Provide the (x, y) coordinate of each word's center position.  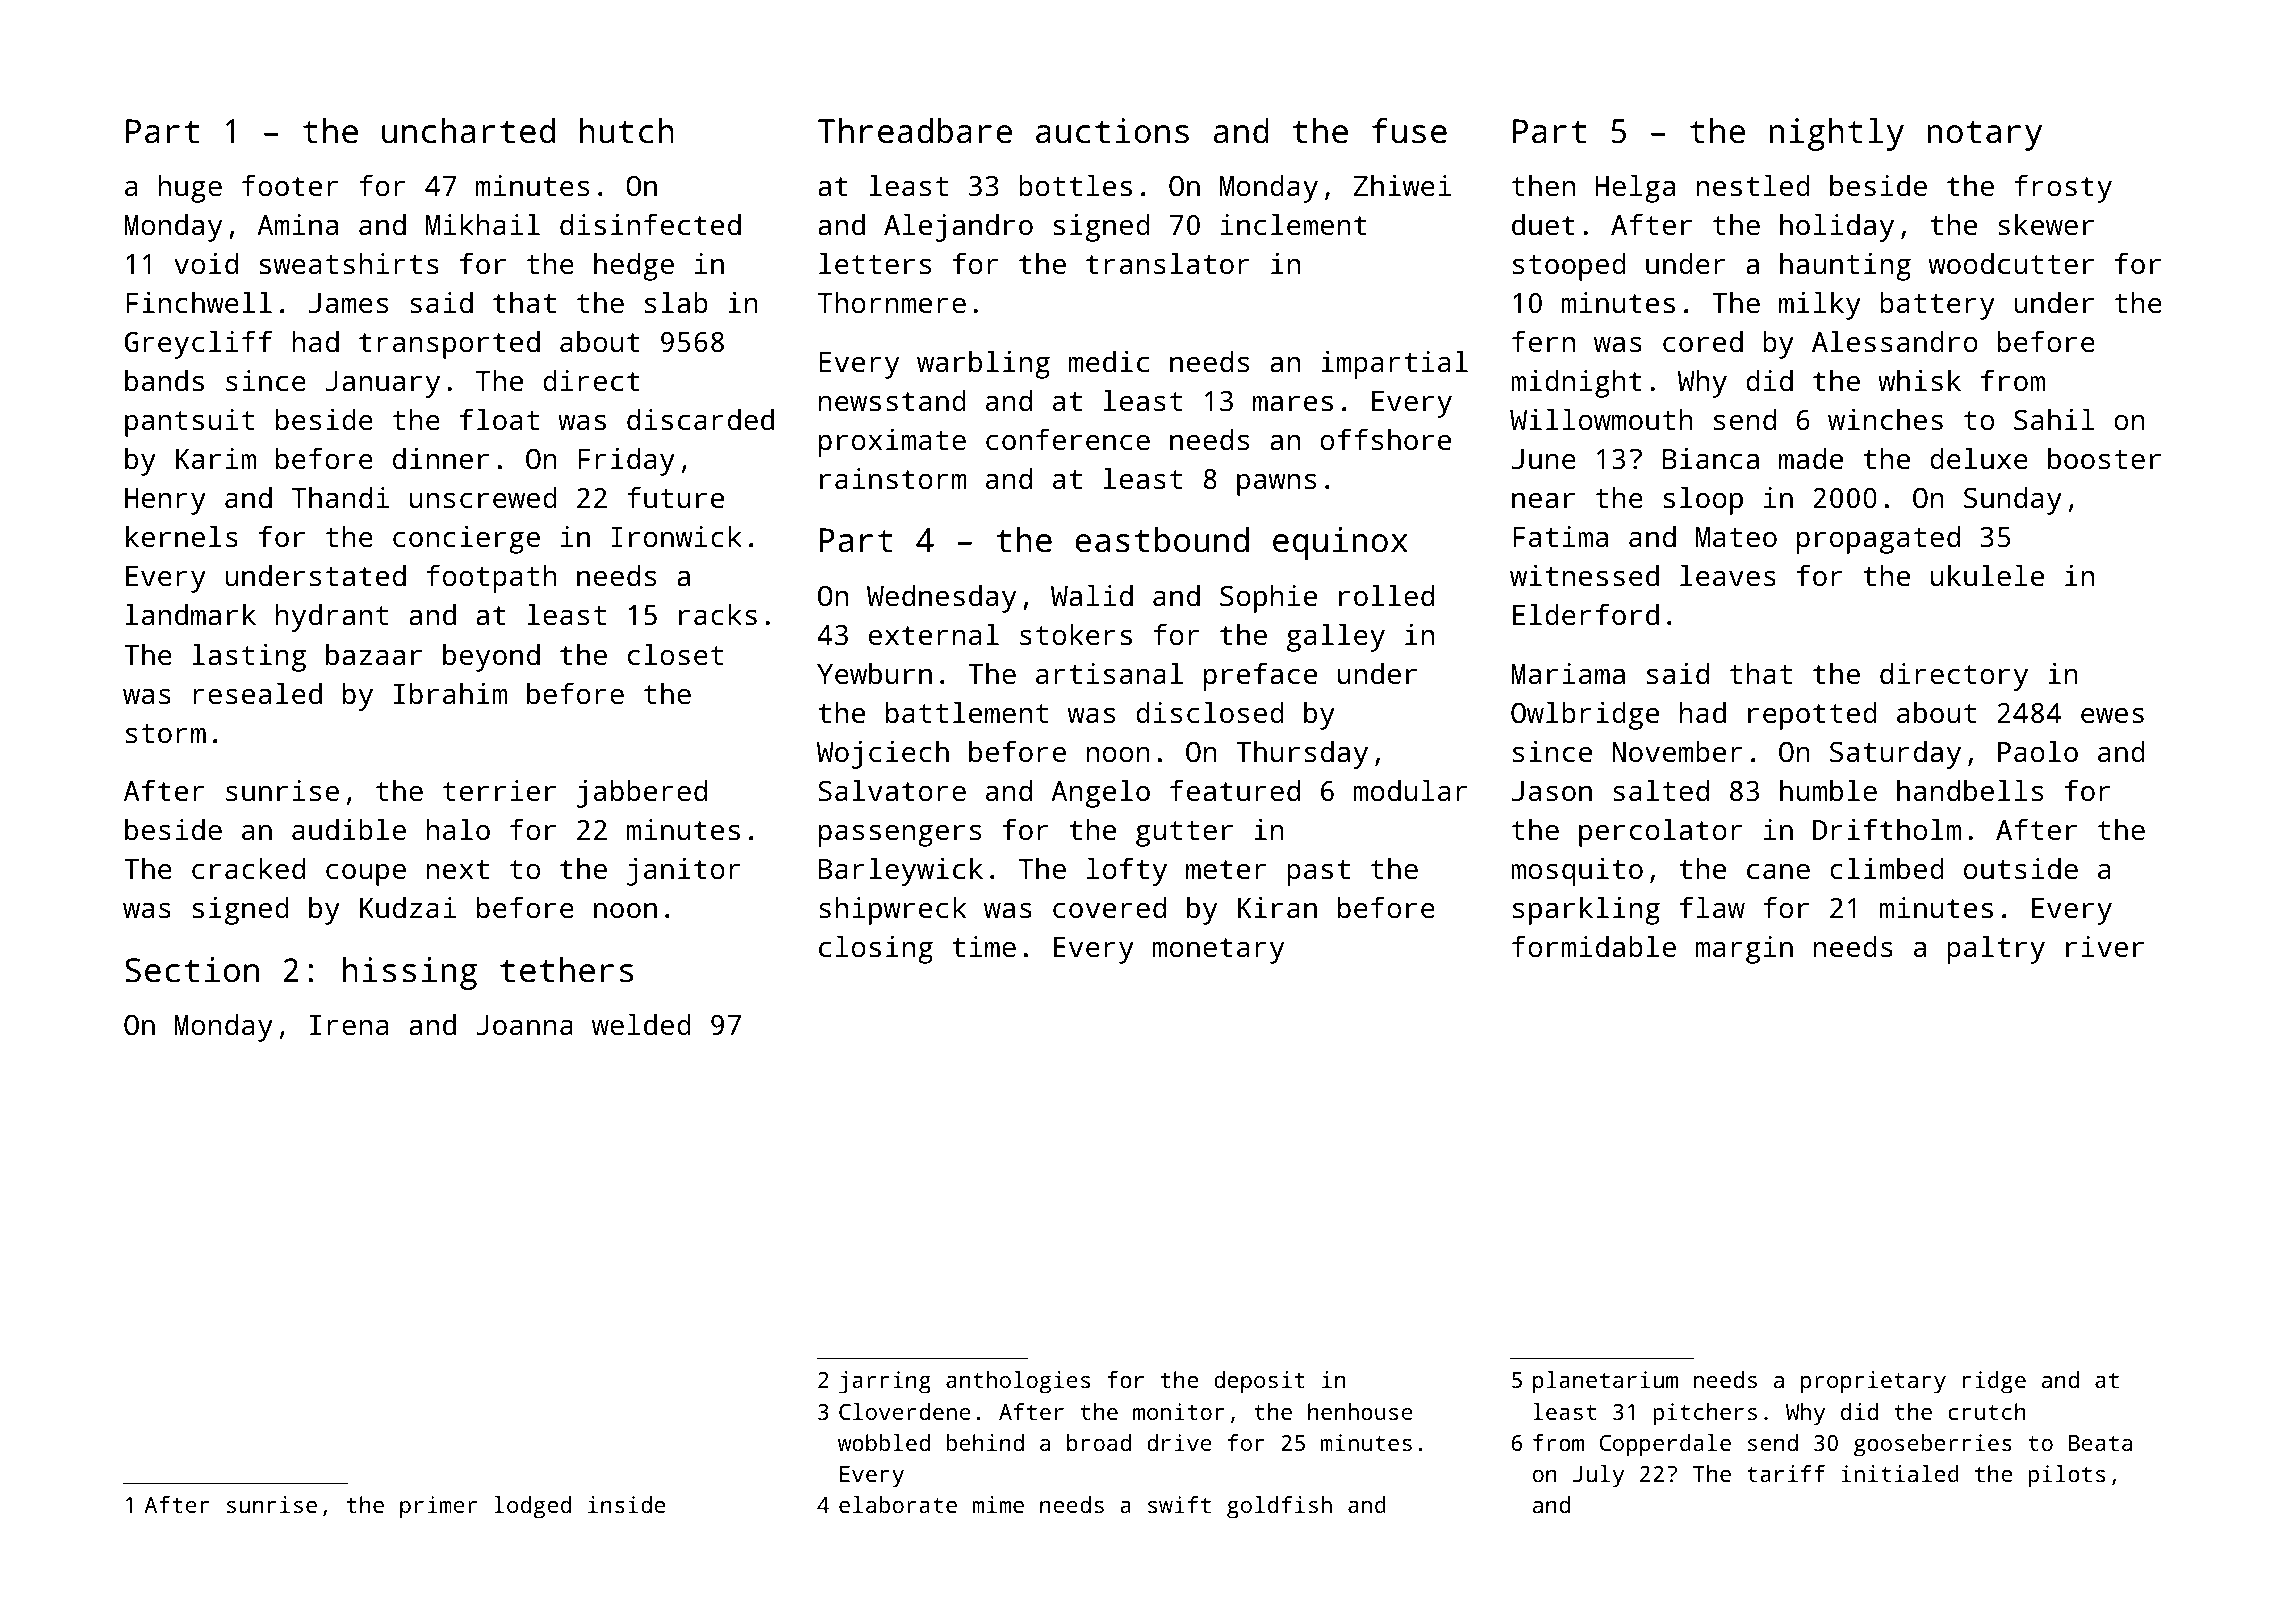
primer (438, 1507)
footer (290, 185)
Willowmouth (1601, 420)
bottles (1075, 186)
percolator (1660, 833)
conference (1068, 439)
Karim (216, 459)
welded (641, 1025)
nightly (1836, 134)
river (2105, 947)
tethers (566, 970)
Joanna (524, 1025)
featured (1235, 790)
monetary (1218, 951)
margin (1744, 950)
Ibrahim (450, 694)
